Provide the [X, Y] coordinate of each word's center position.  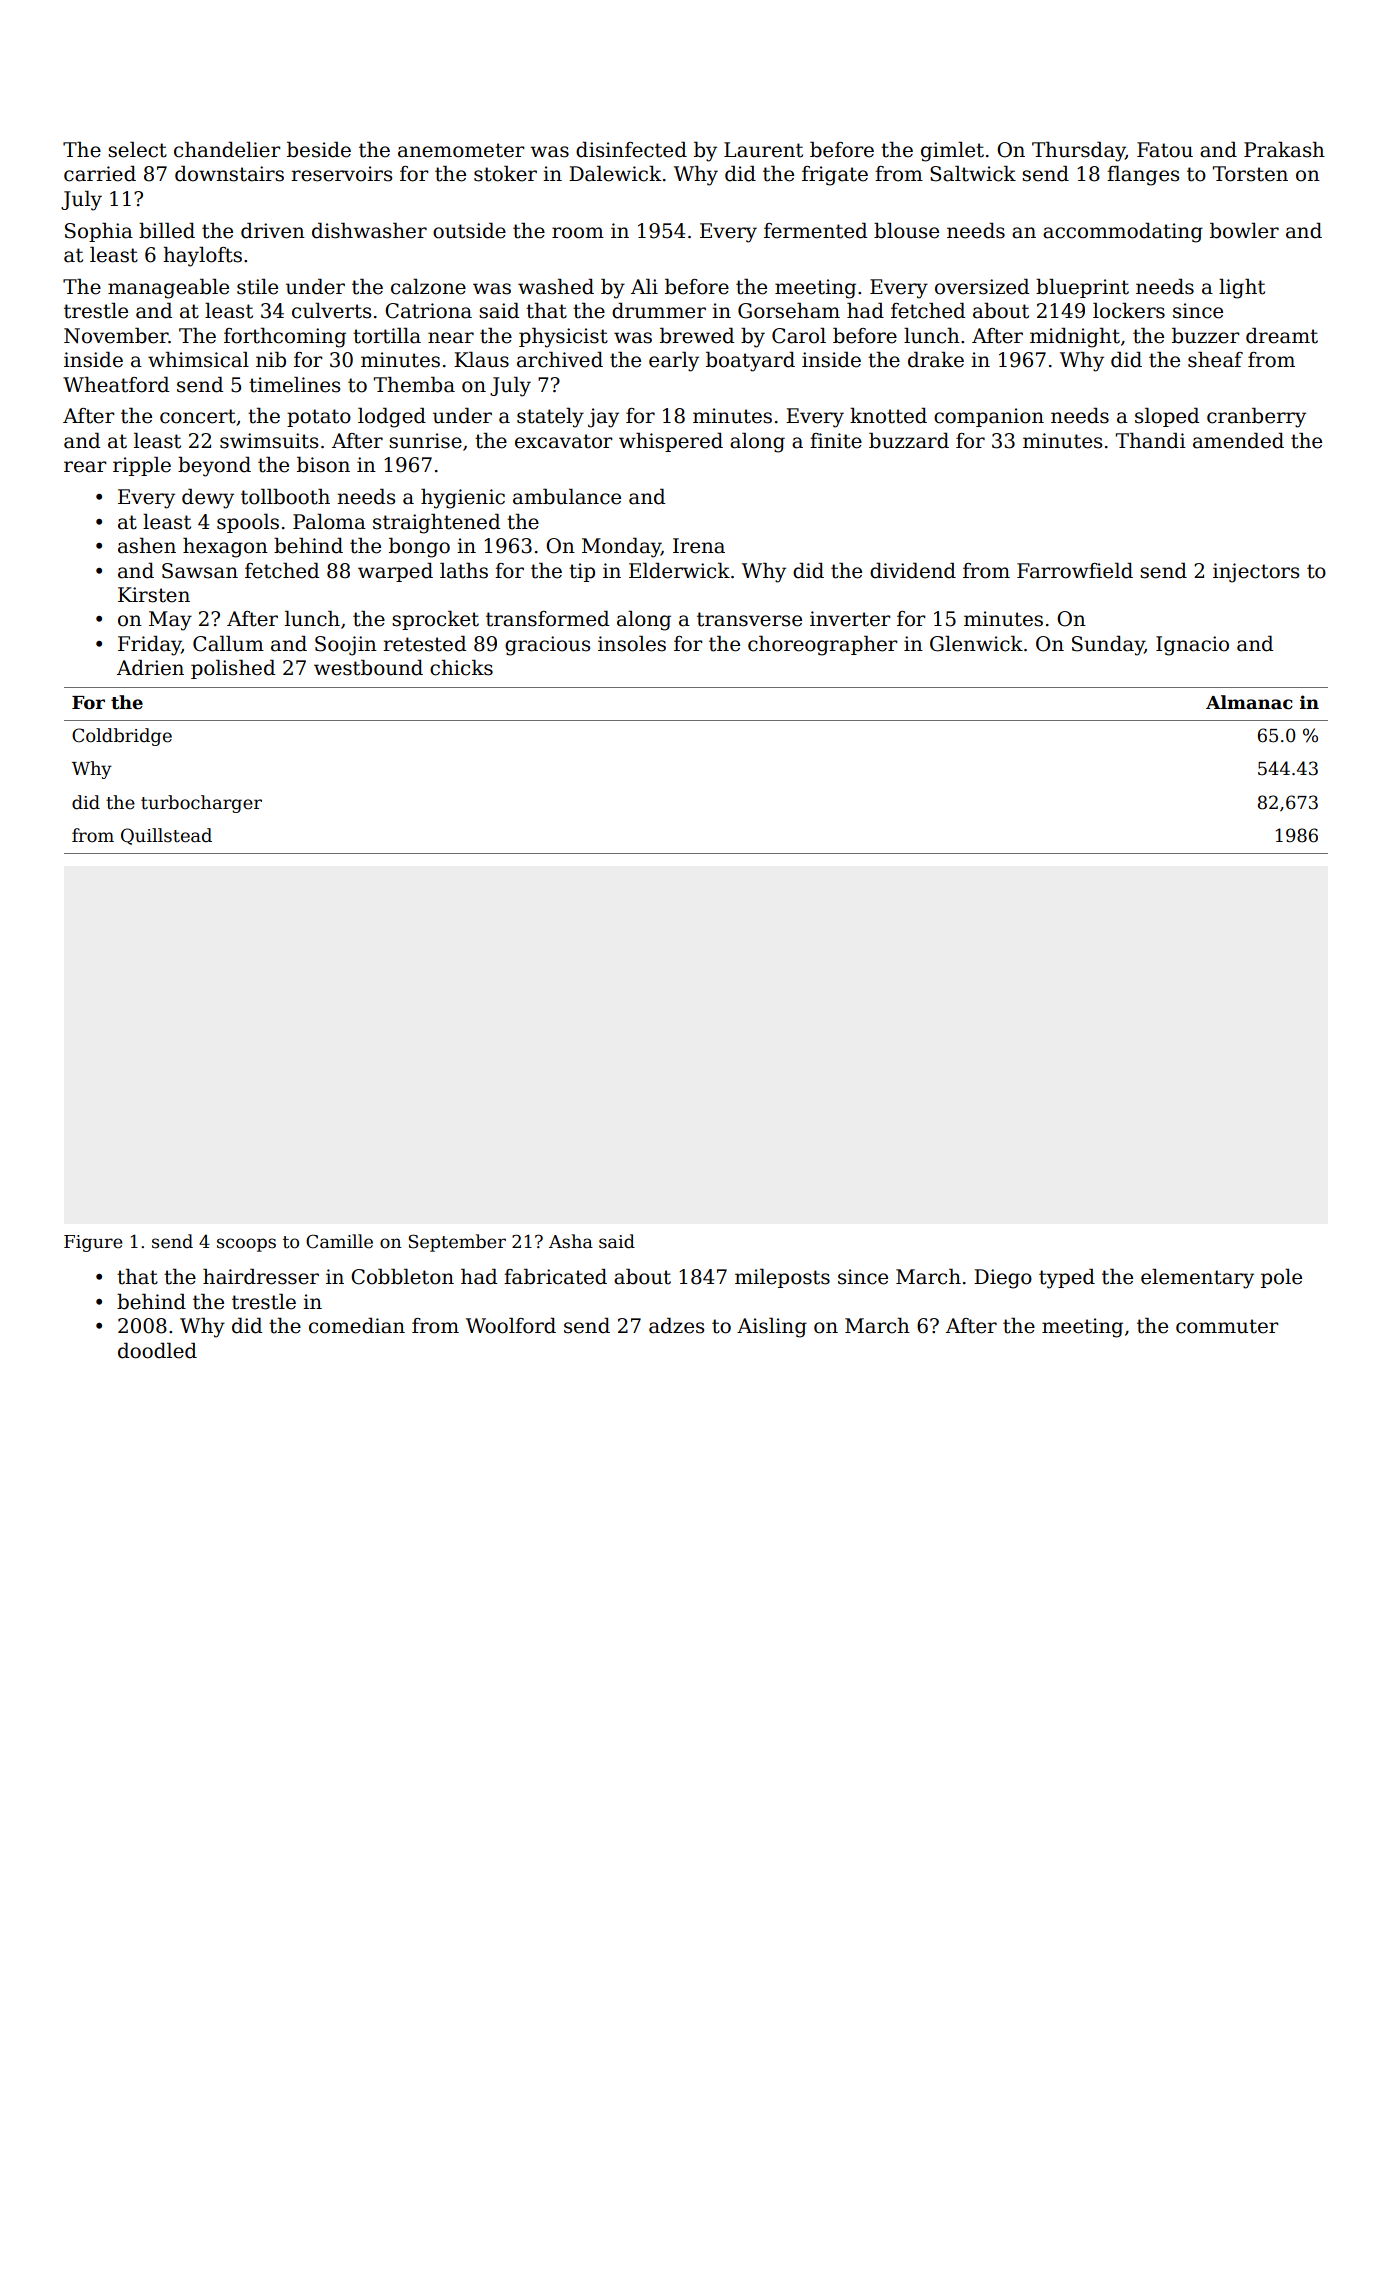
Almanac [1249, 702]
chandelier [227, 149]
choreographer [823, 645]
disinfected [631, 149]
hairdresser [261, 1276]
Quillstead [166, 836]
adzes [676, 1325]
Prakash [1284, 149]
